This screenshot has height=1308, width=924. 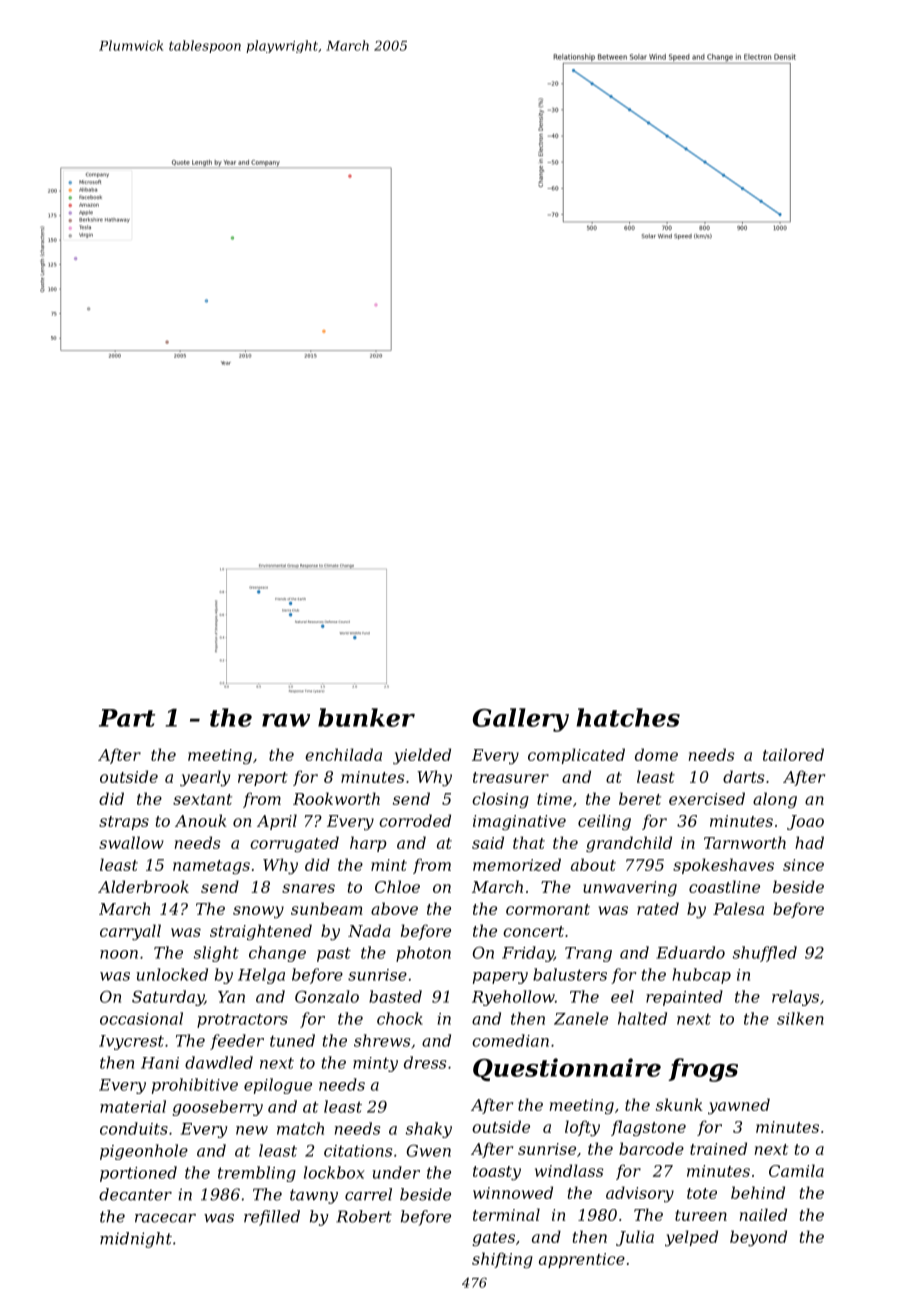 I want to click on Tarnworth, so click(x=745, y=842).
